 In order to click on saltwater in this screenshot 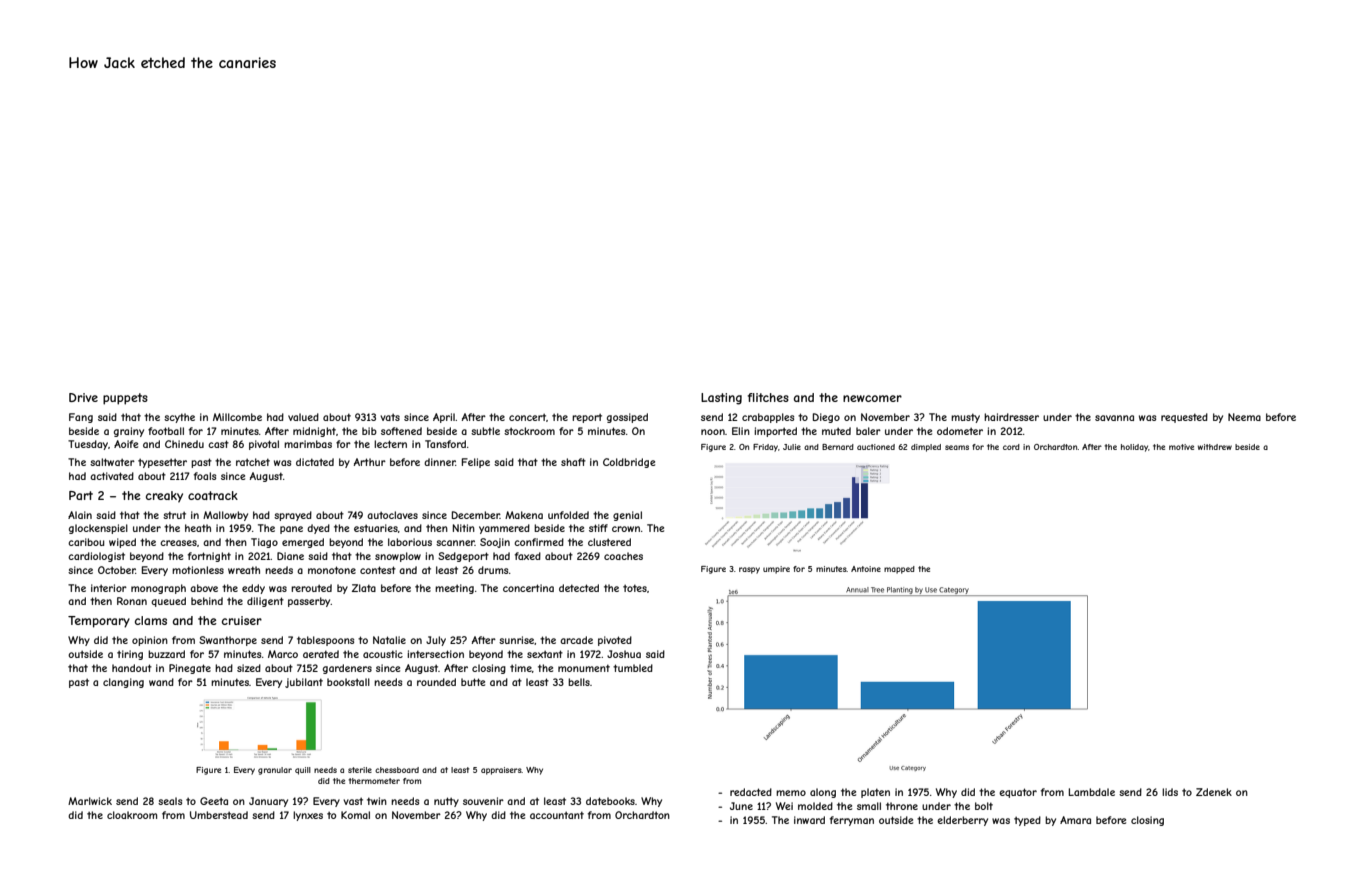, I will do `click(112, 462)`.
